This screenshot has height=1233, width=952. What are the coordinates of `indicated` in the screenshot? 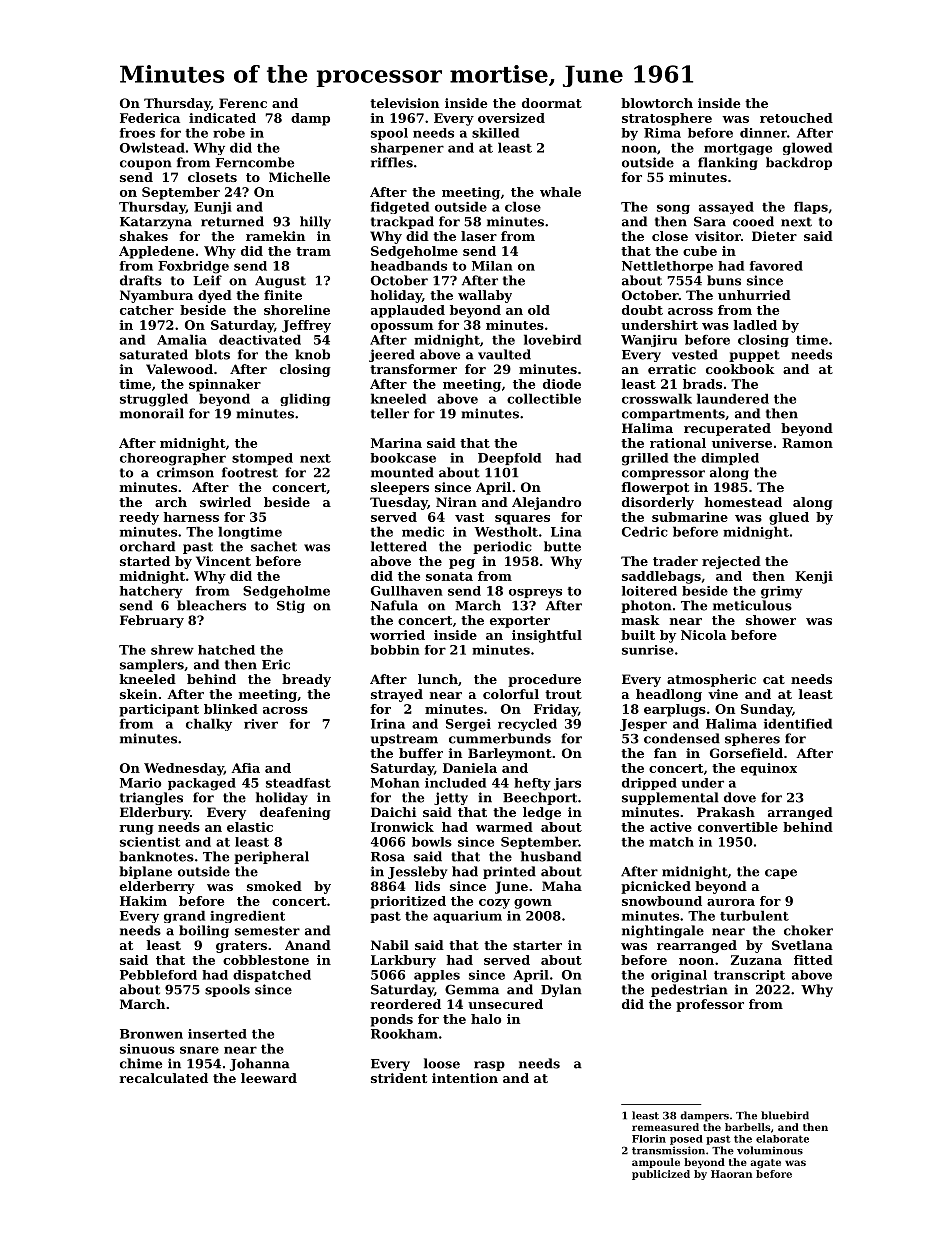 It's located at (222, 118).
